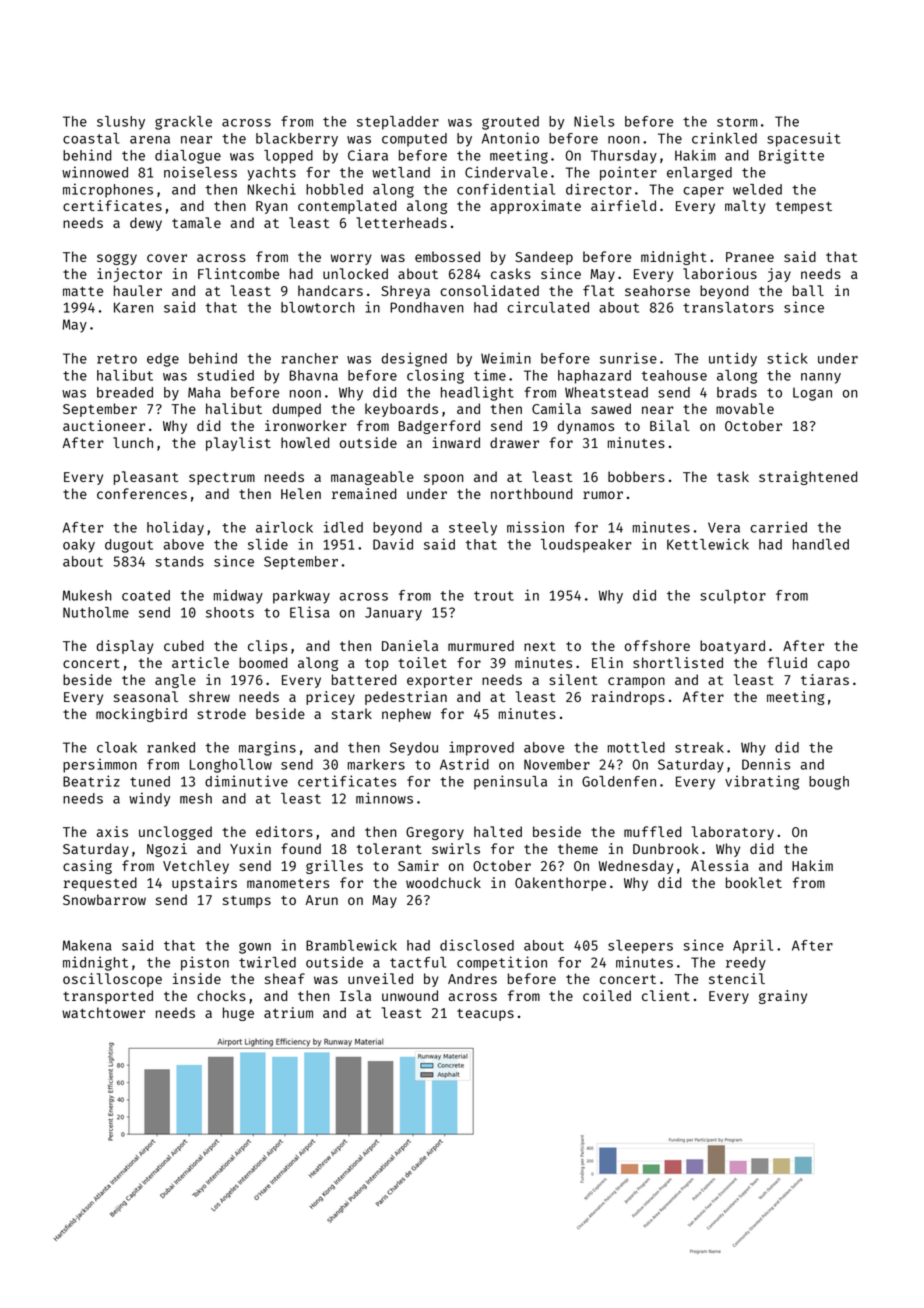  I want to click on huge, so click(238, 1014).
